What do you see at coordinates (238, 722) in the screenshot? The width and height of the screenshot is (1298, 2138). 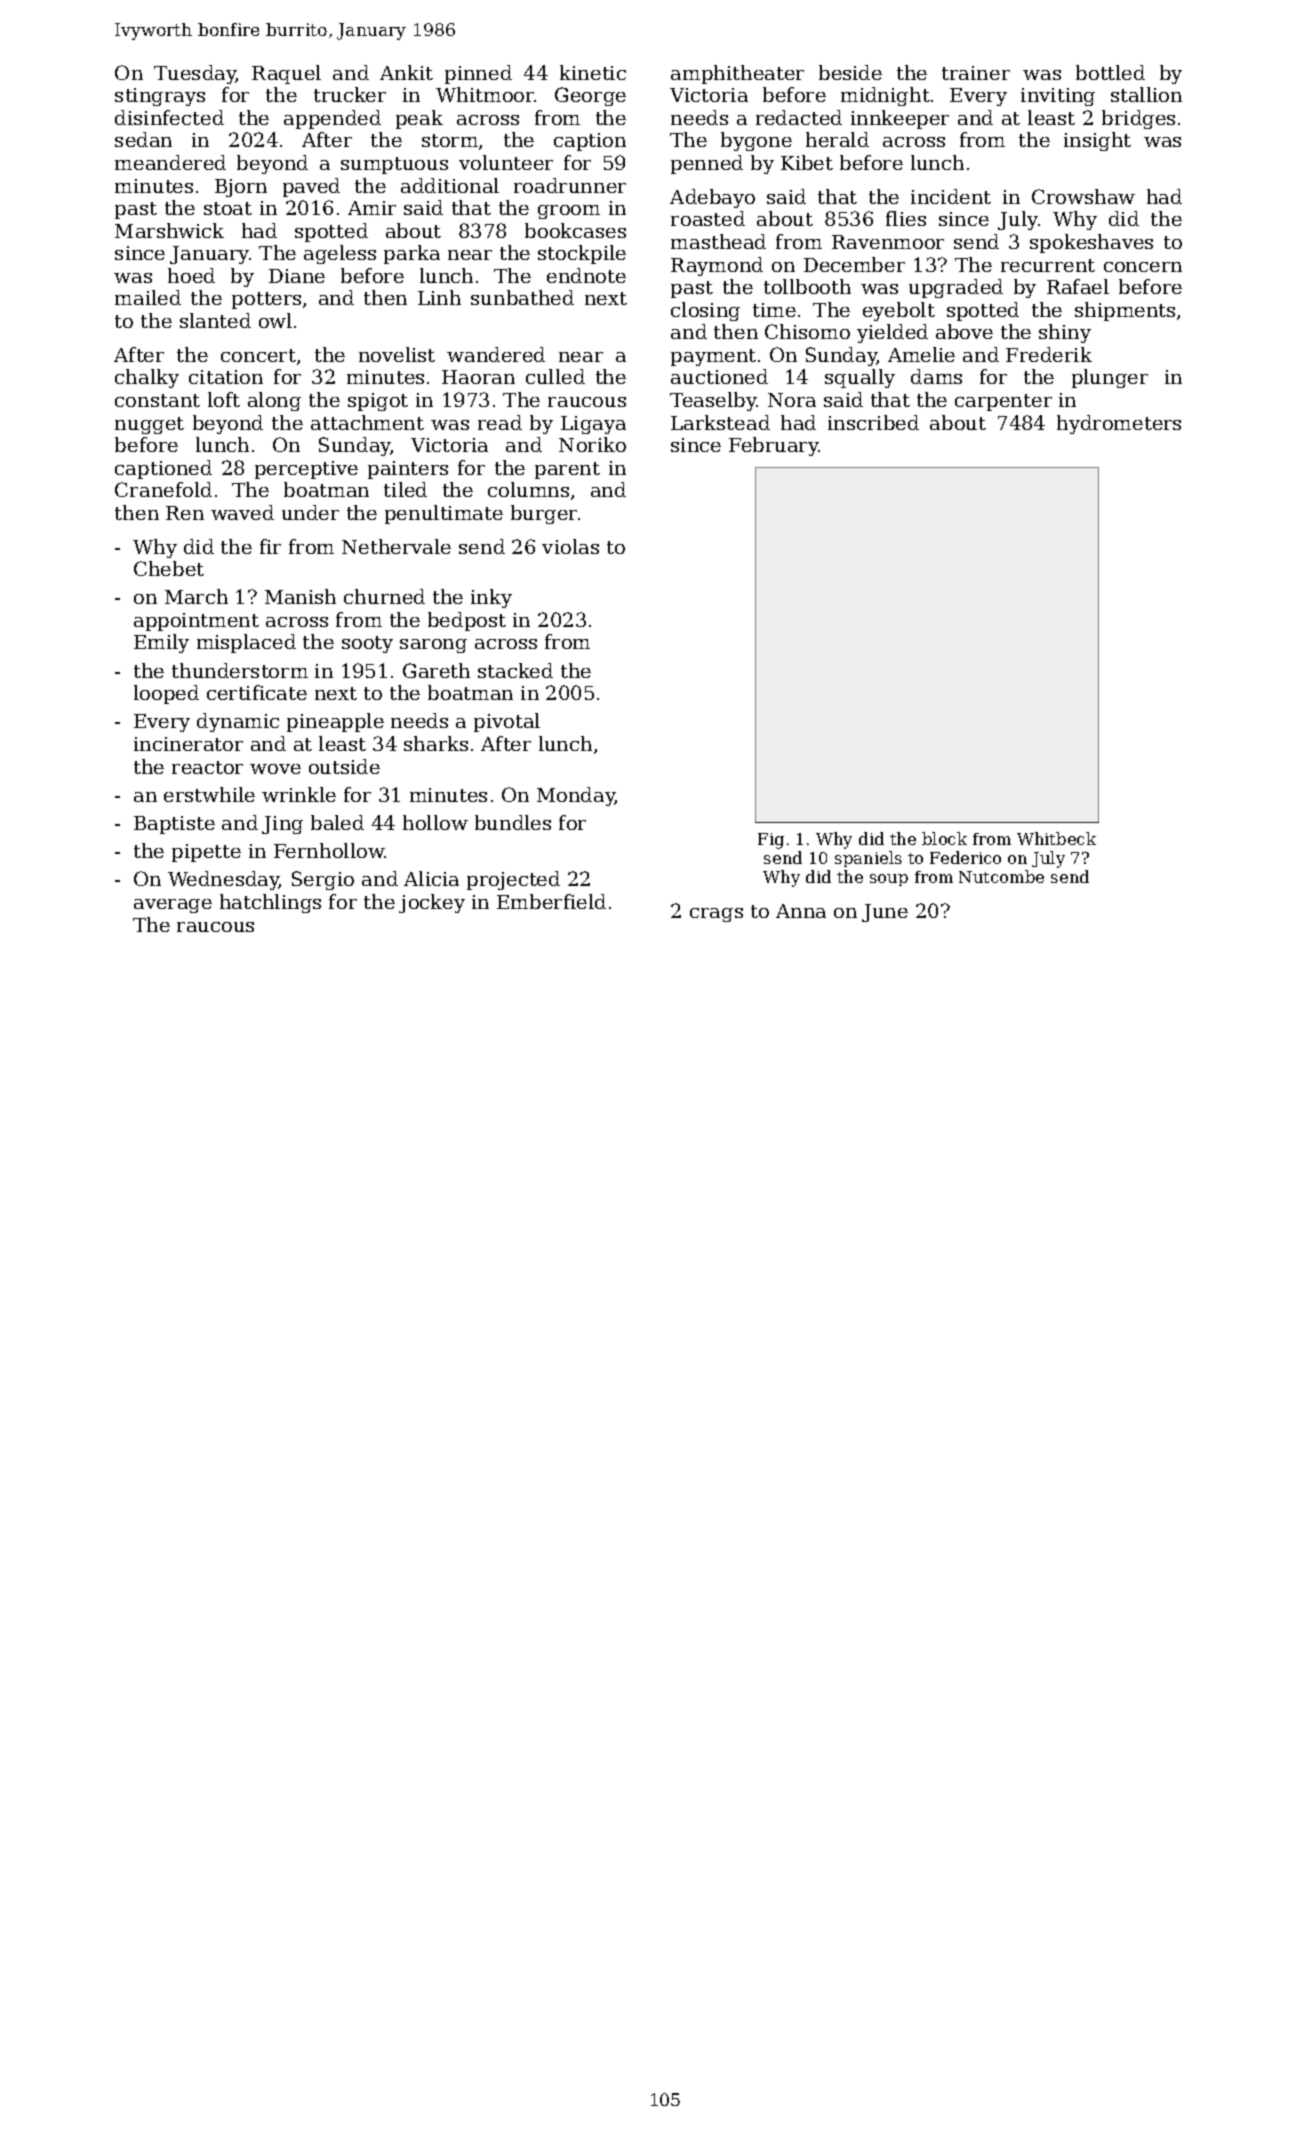 I see `dynamic` at bounding box center [238, 722].
